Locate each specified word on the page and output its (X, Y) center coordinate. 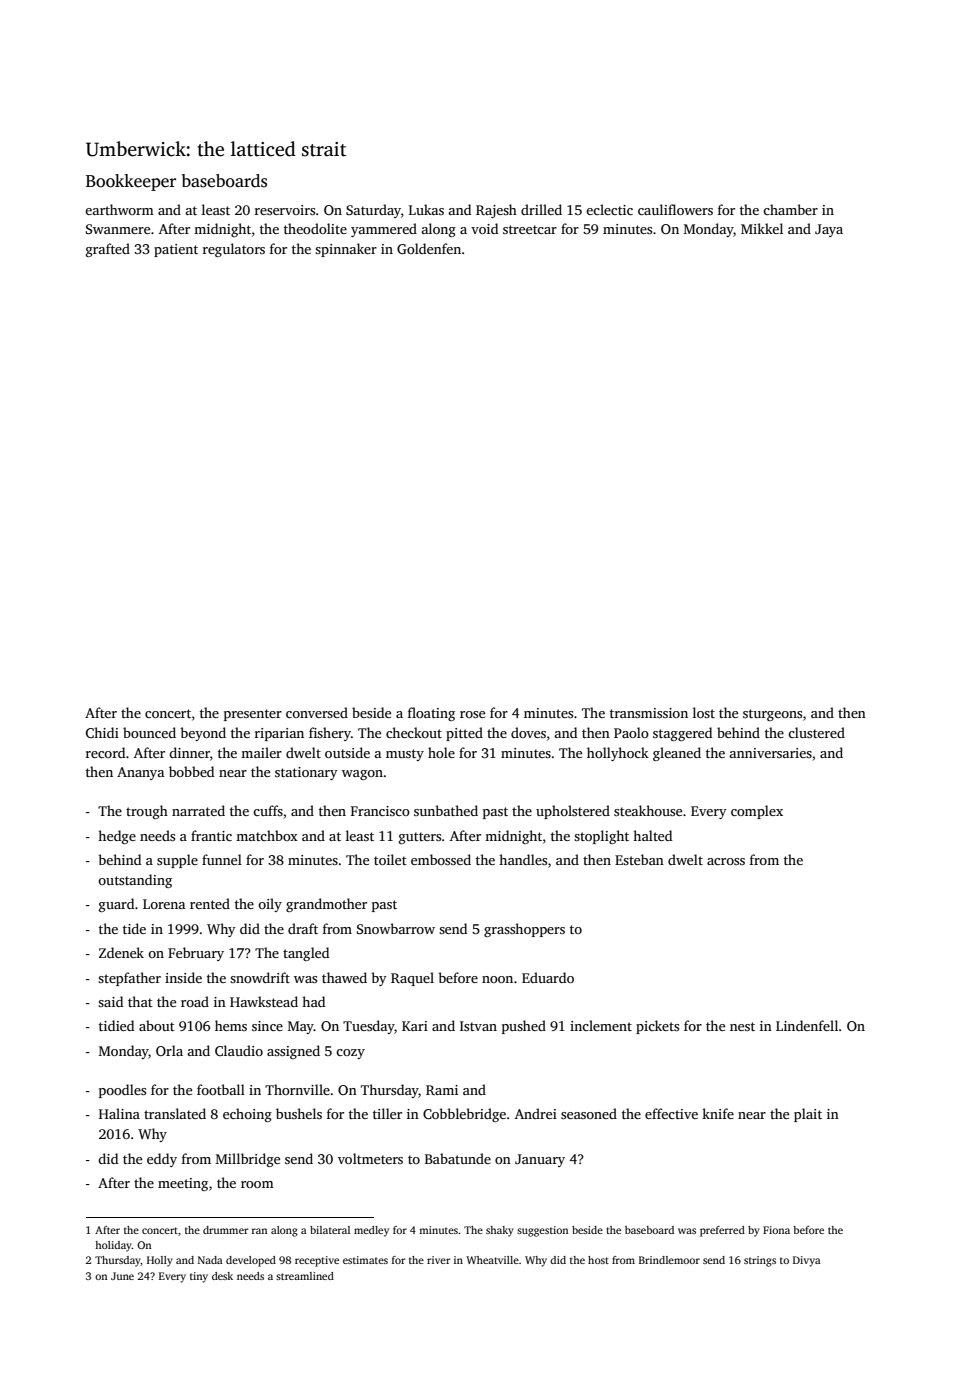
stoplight (601, 837)
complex (757, 812)
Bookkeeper (131, 182)
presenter (253, 715)
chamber (790, 209)
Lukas (426, 209)
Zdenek (121, 952)
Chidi (102, 732)
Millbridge (248, 1160)
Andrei (536, 1113)
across (726, 861)
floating (431, 714)
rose (472, 714)
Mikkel (762, 228)
